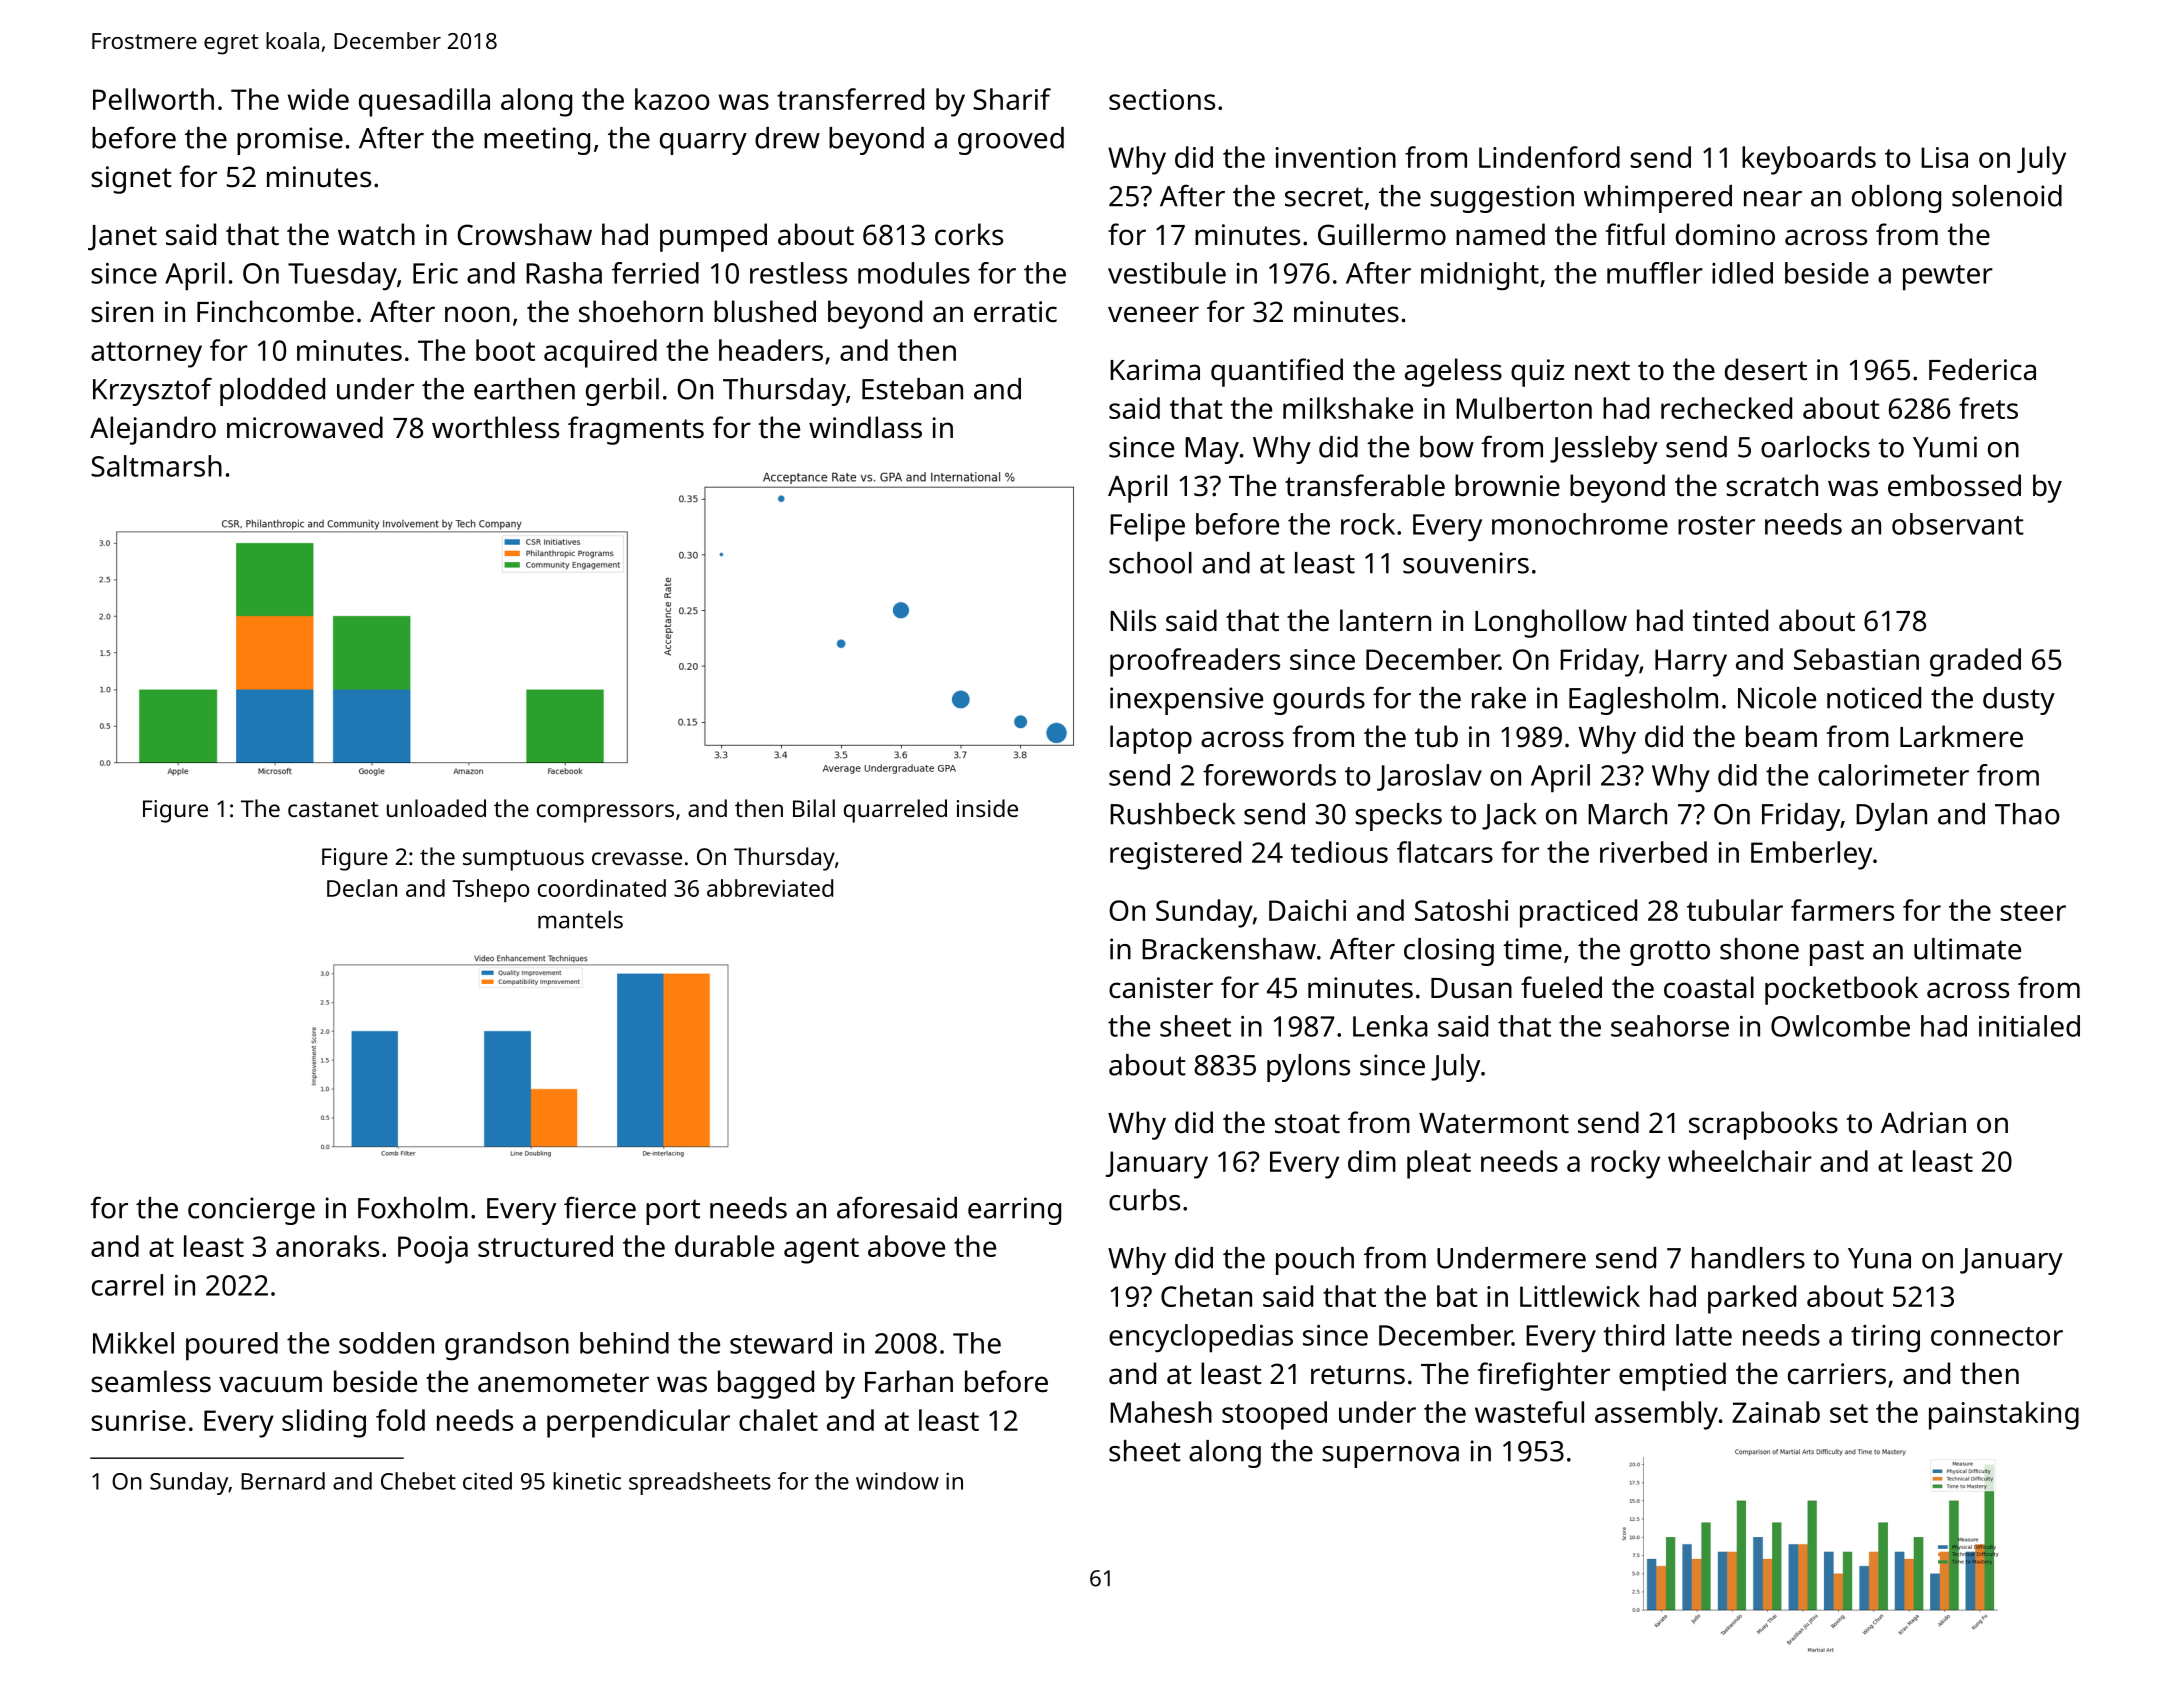  What do you see at coordinates (1147, 527) in the screenshot?
I see `Felipe` at bounding box center [1147, 527].
